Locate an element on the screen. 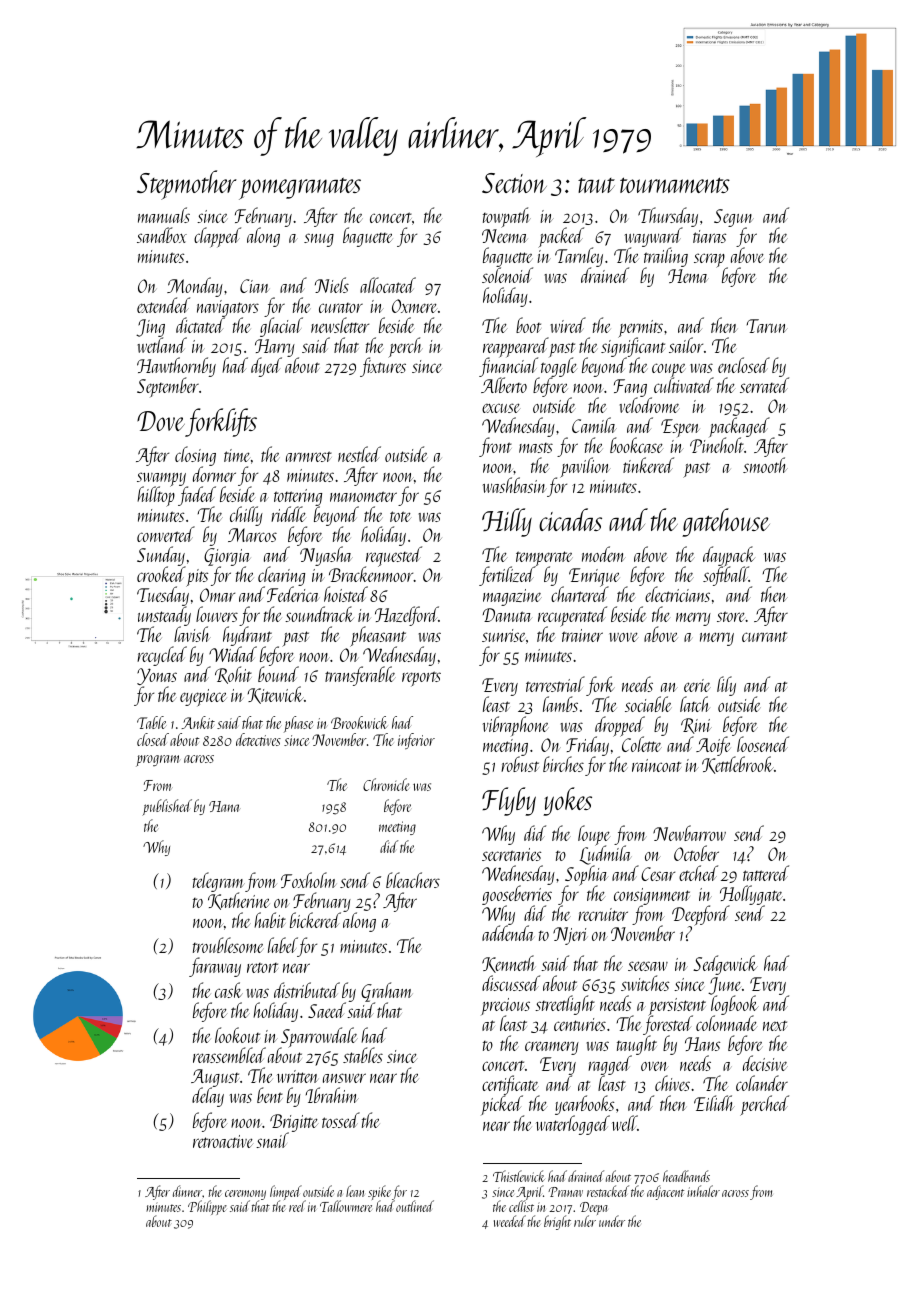 This screenshot has height=1311, width=924. Giorgia is located at coordinates (227, 557).
